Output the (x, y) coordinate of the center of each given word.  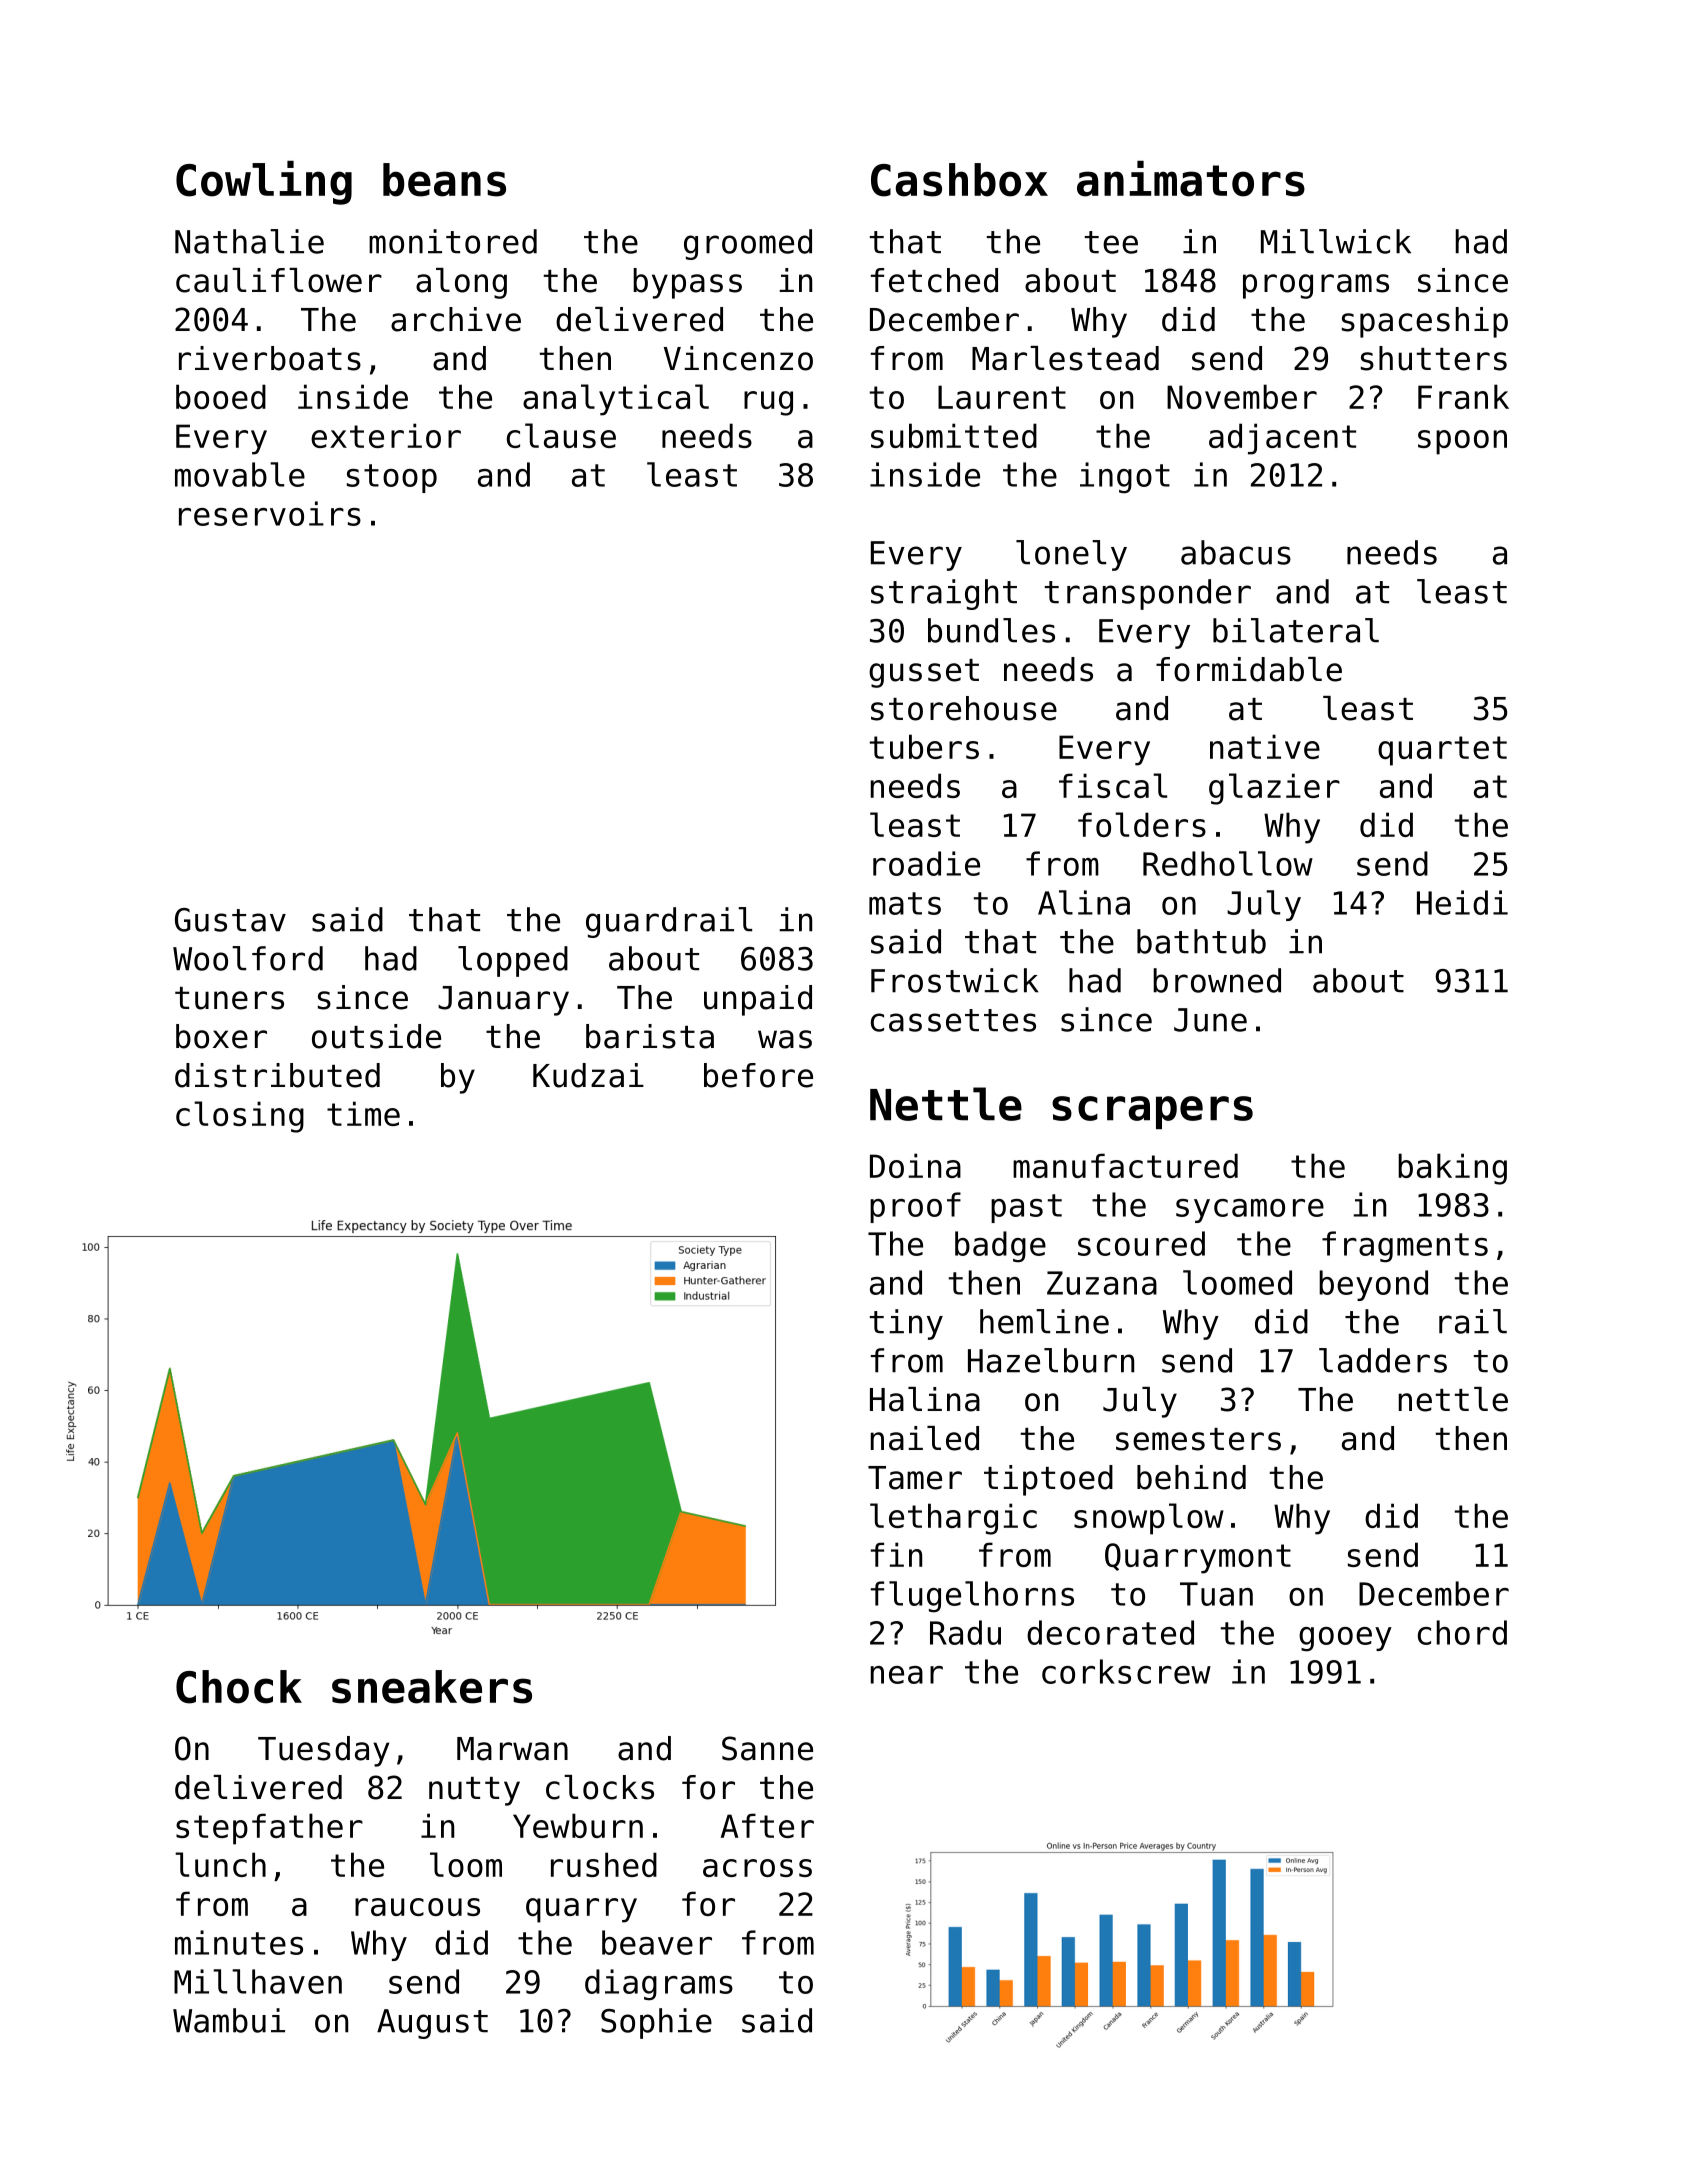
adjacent (1282, 439)
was (785, 1039)
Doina (915, 1165)
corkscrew (1126, 1671)
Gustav (230, 920)
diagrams (659, 1985)
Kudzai (588, 1075)
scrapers (1152, 1112)
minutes (239, 1942)
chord (1462, 1632)
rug (768, 403)
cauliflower (279, 280)
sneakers (432, 1687)
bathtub (1201, 941)
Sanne (767, 1748)
